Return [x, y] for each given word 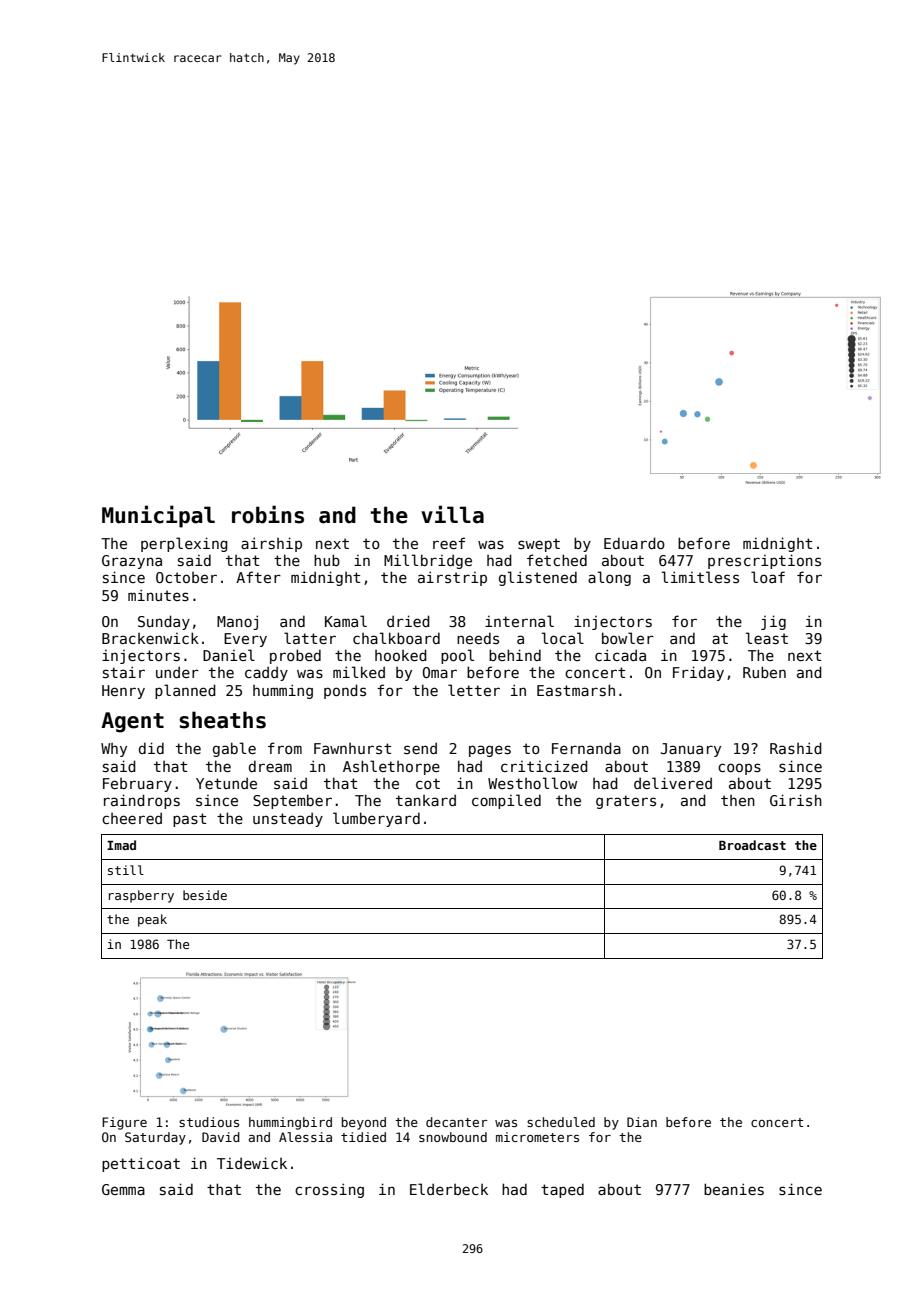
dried [408, 621]
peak [152, 920]
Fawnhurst [352, 748]
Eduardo [634, 543]
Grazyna [132, 562]
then [738, 800]
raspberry [141, 896]
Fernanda [586, 748]
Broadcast [752, 845]
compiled [506, 801]
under [177, 672]
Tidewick [252, 1163]
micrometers [537, 1137]
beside [205, 895]
